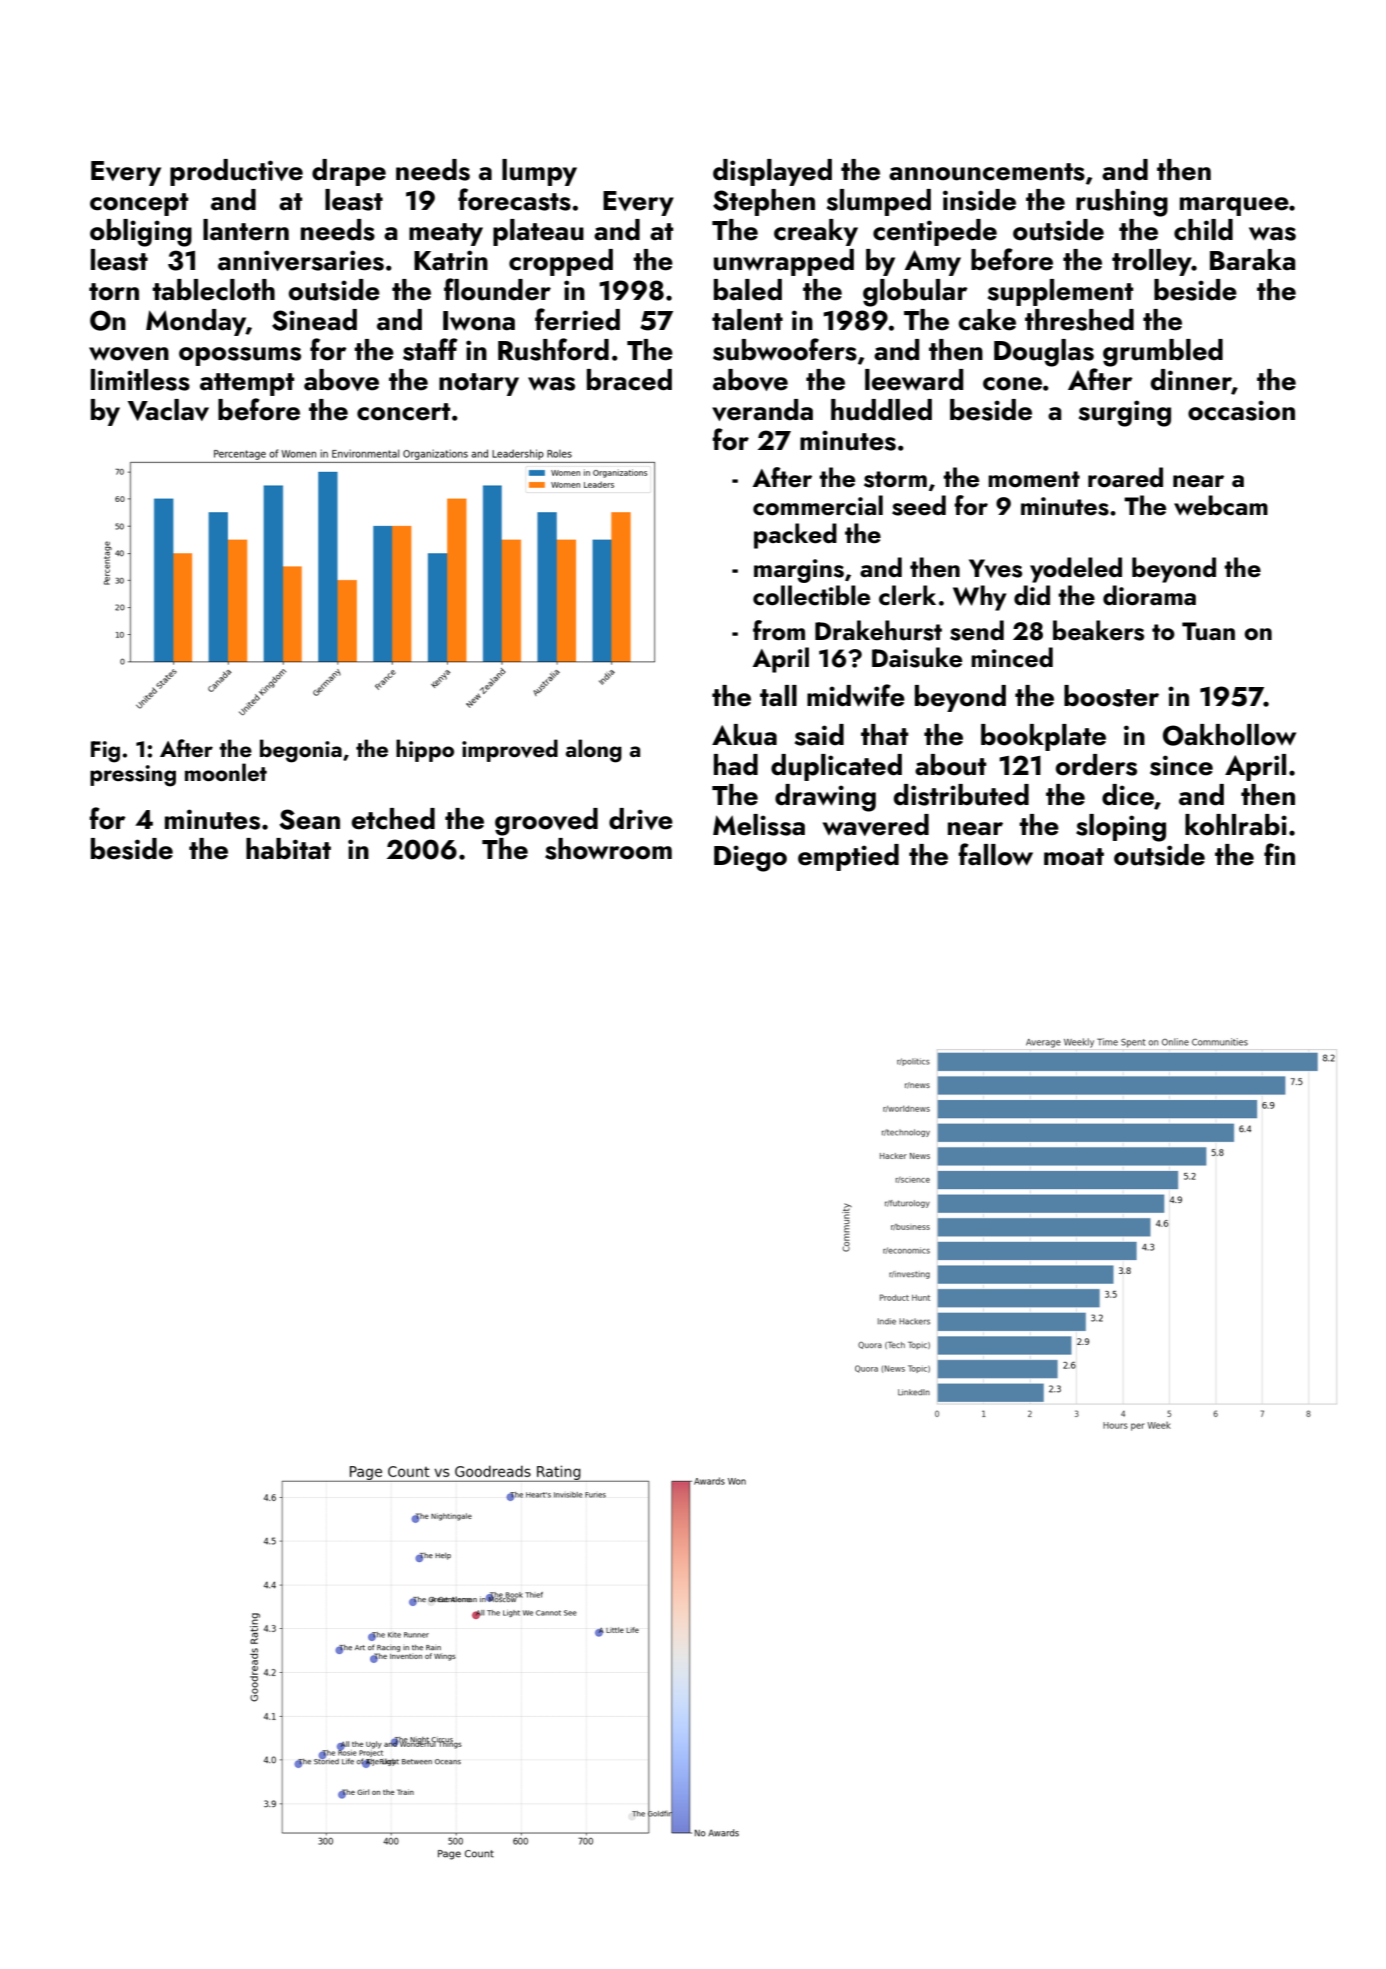 Image resolution: width=1386 pixels, height=1969 pixels. What do you see at coordinates (133, 776) in the document?
I see `pressing` at bounding box center [133, 776].
